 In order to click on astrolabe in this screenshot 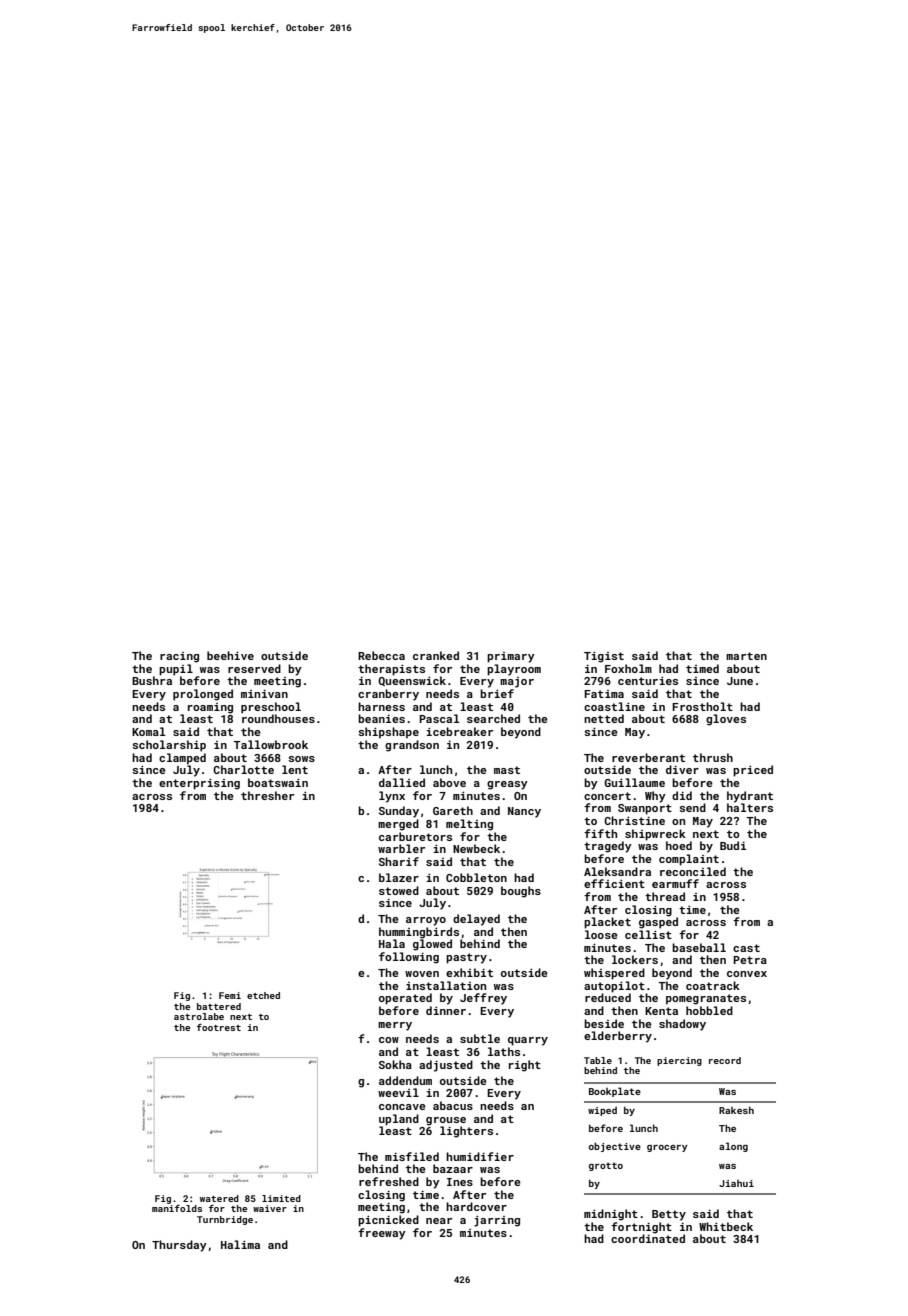, I will do `click(199, 1016)`.
